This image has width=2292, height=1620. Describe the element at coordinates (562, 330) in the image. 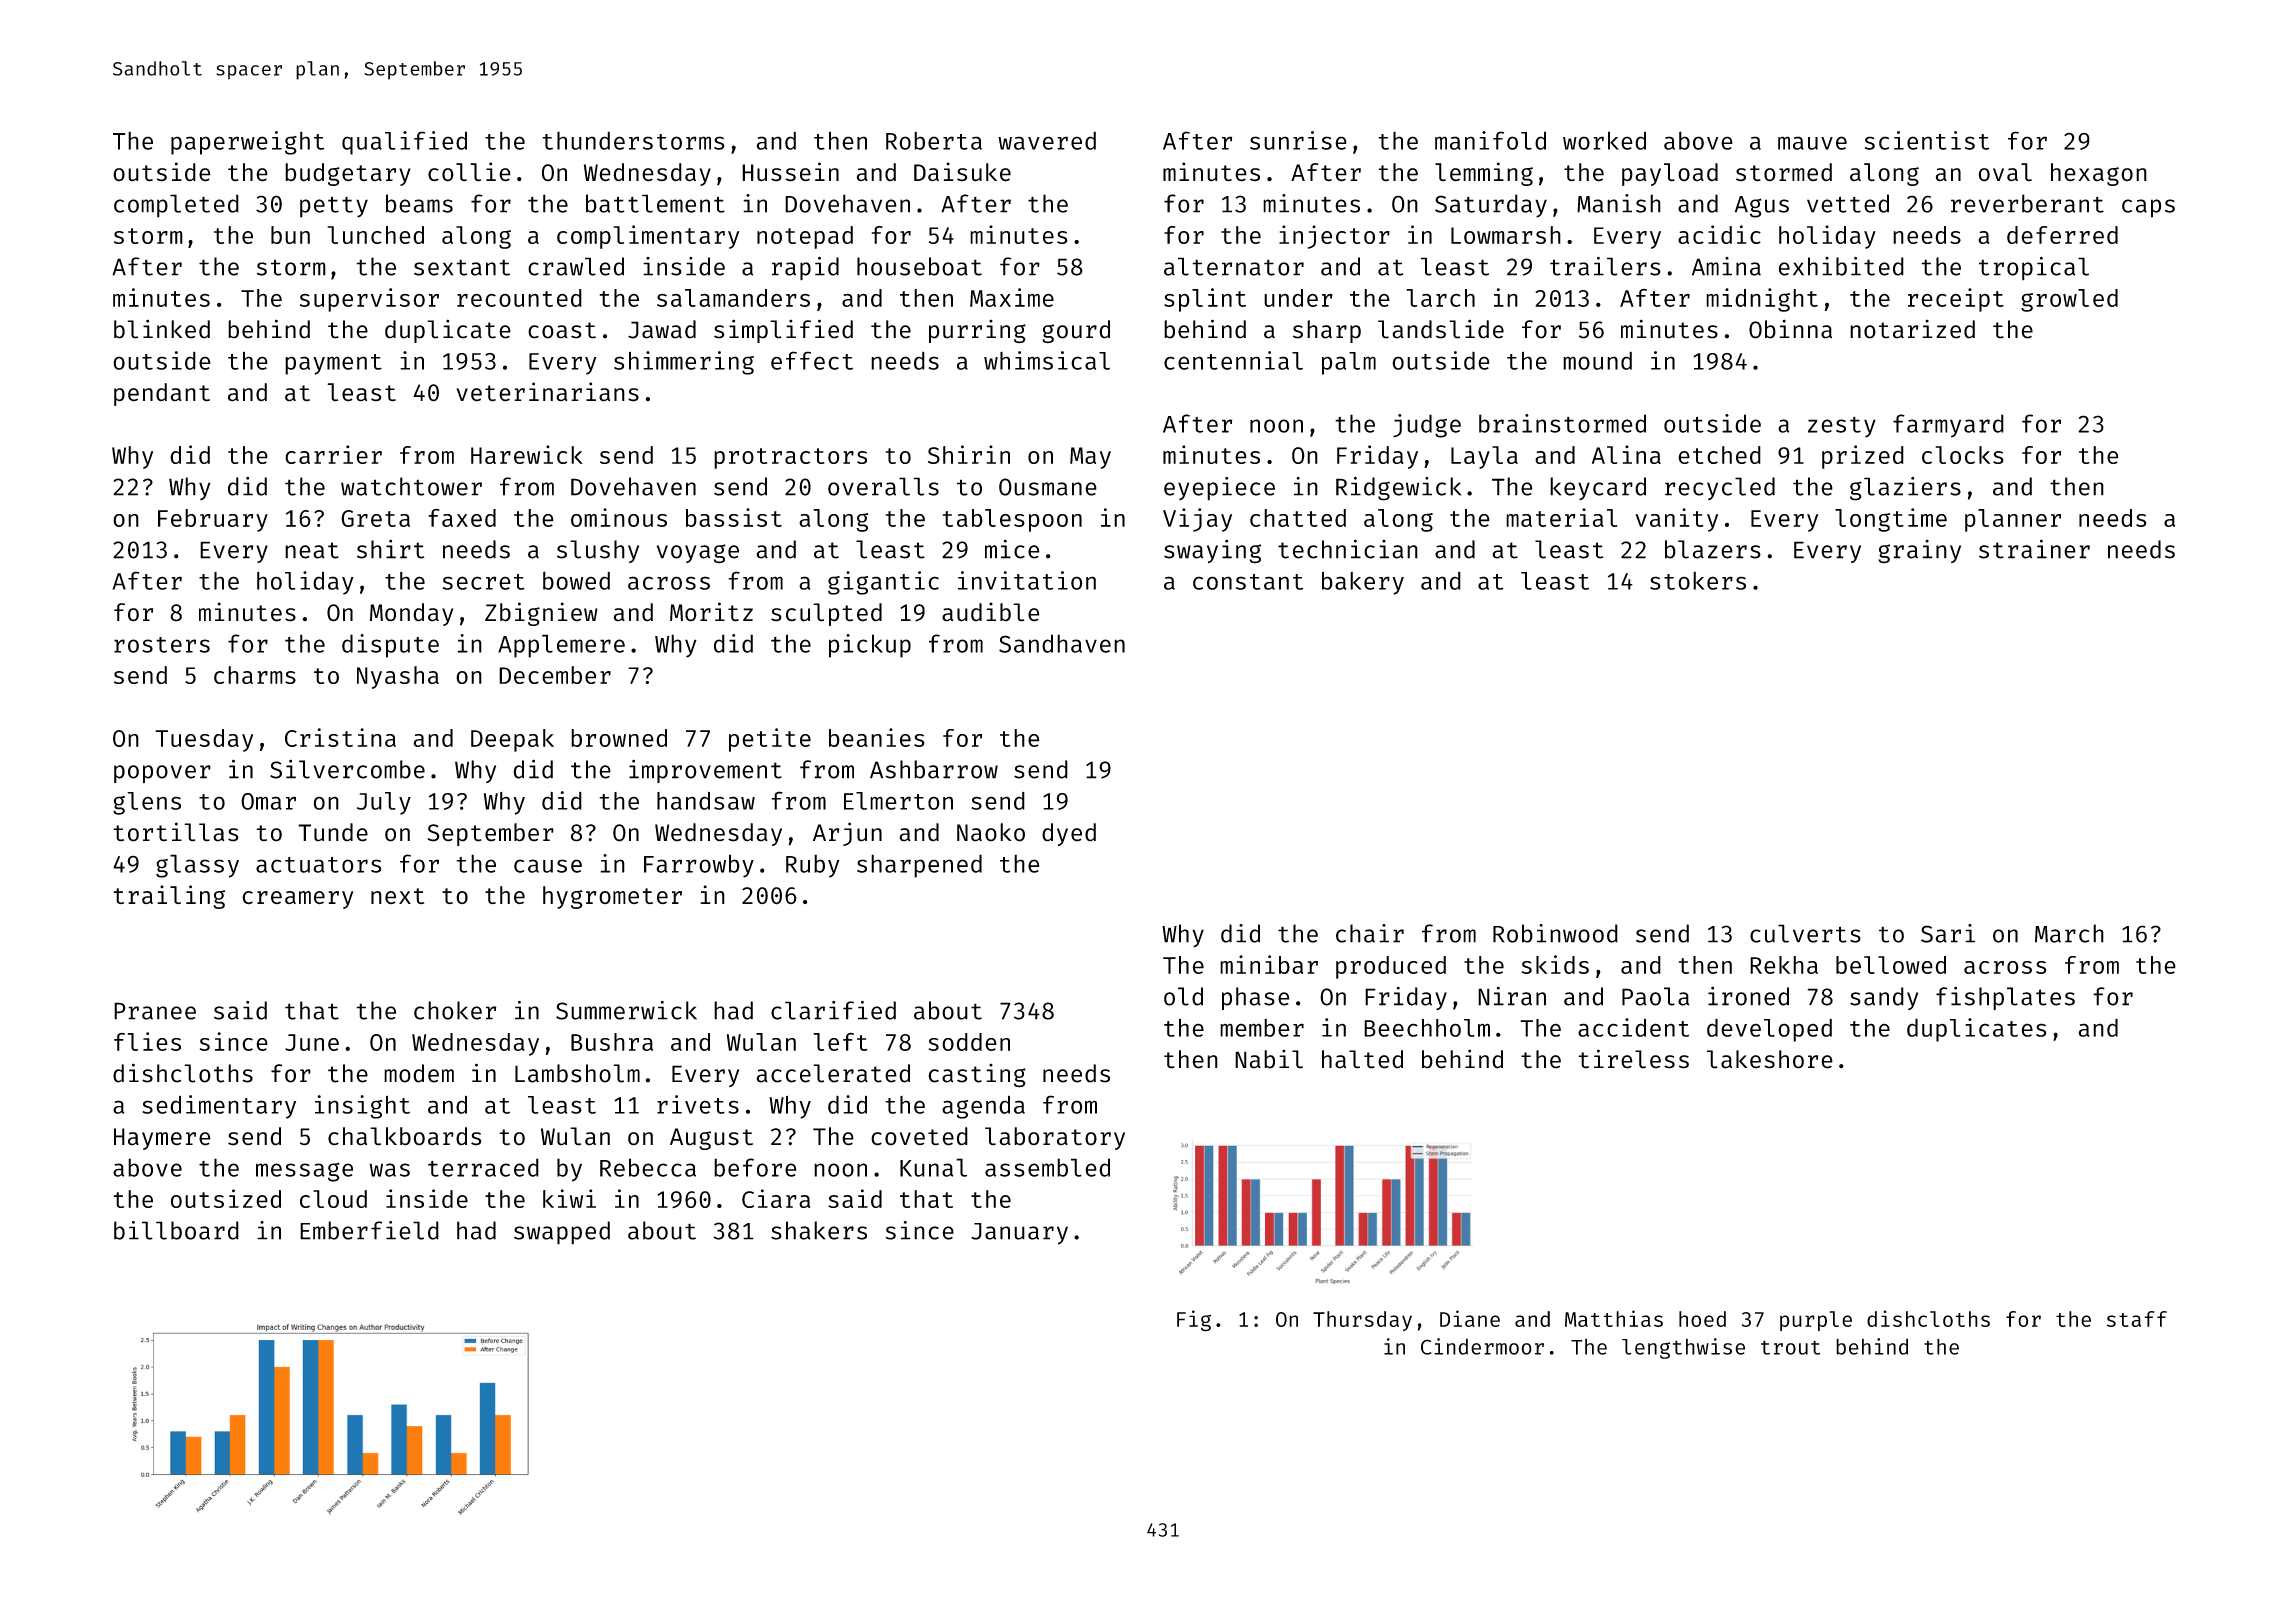

I see `coast` at that location.
